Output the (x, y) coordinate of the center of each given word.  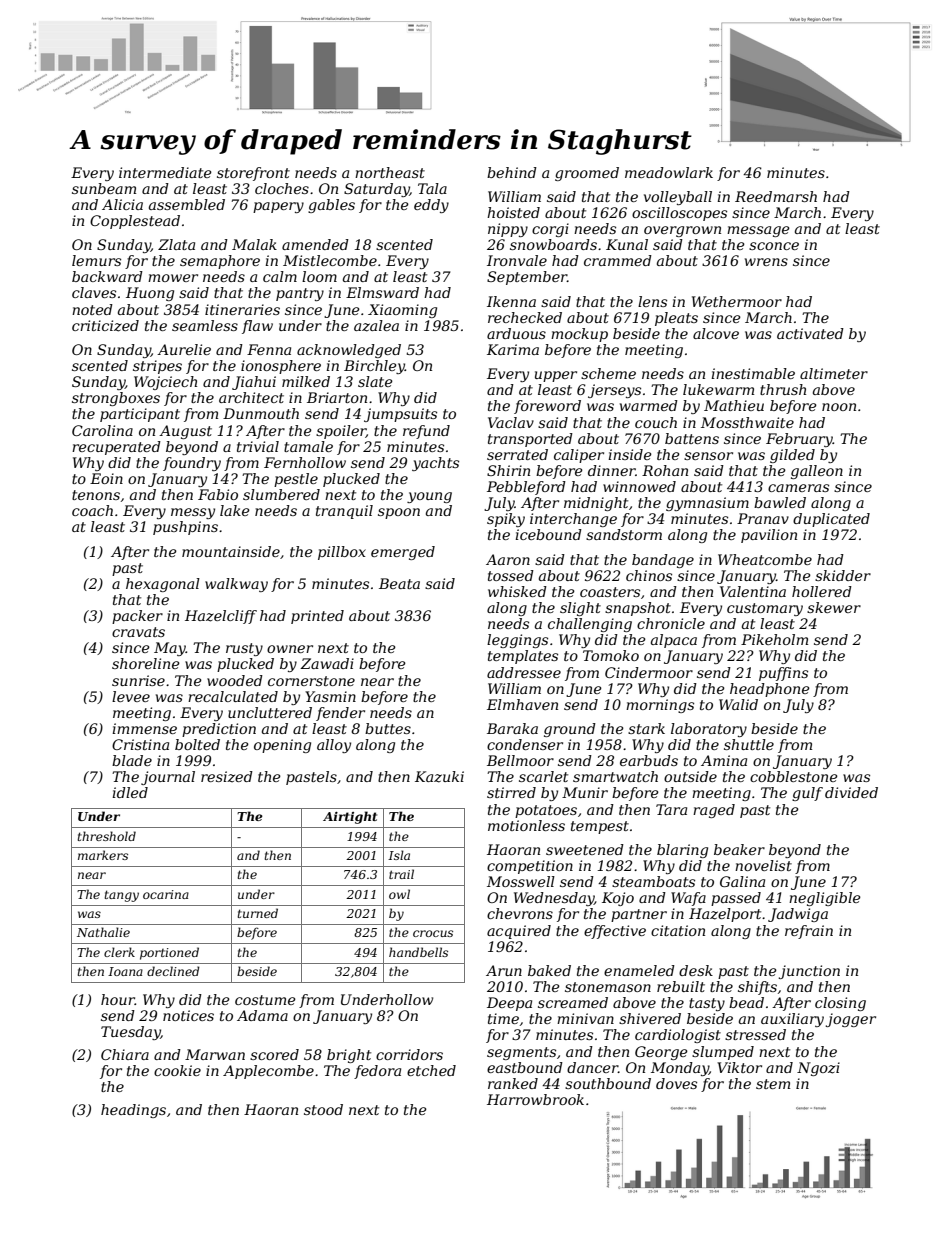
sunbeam (104, 188)
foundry (192, 464)
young (429, 497)
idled (130, 792)
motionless (526, 825)
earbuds (649, 760)
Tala (432, 188)
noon (839, 407)
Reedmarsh (776, 196)
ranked (513, 1083)
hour (118, 999)
